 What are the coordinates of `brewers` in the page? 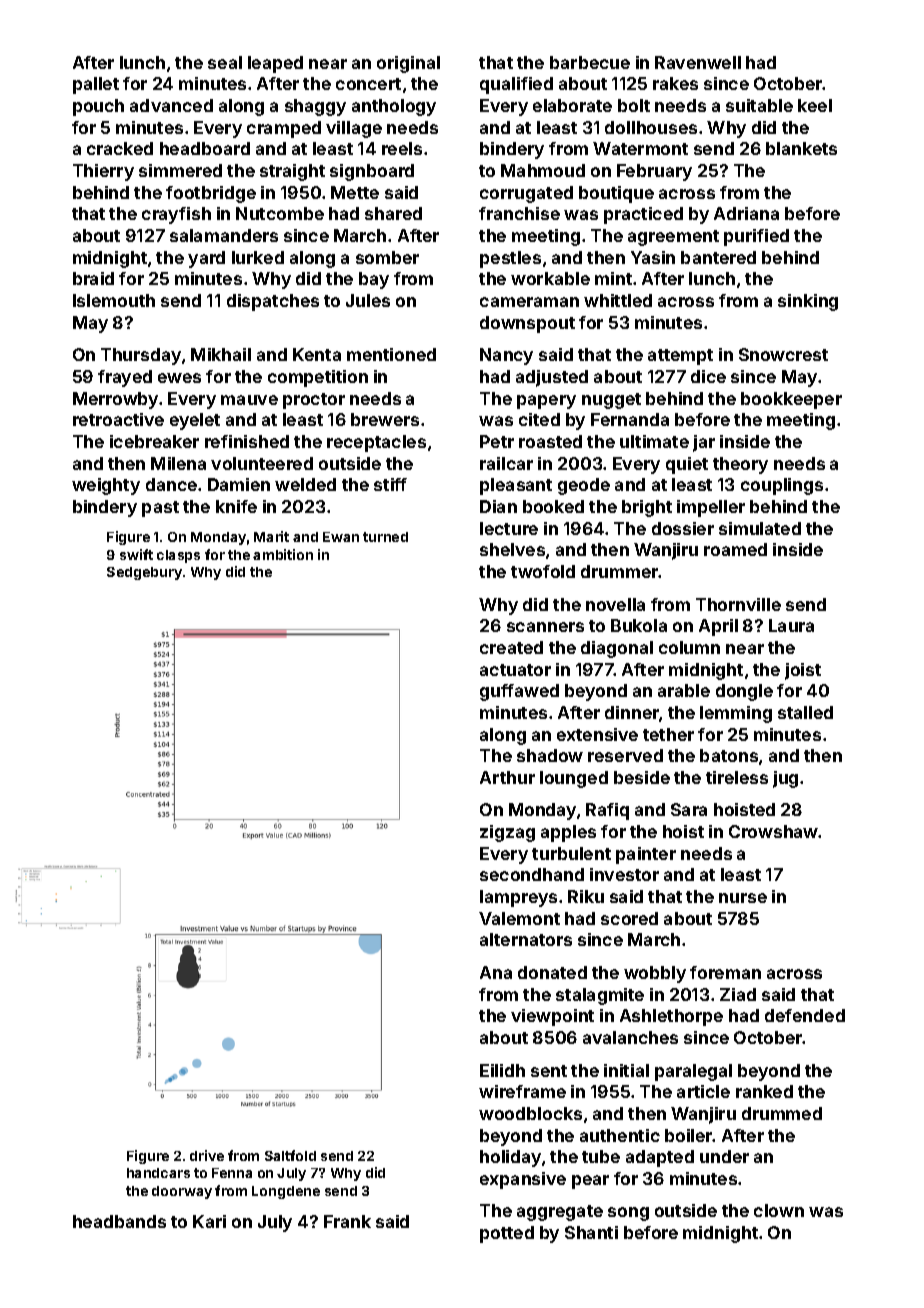 It's located at (385, 419).
